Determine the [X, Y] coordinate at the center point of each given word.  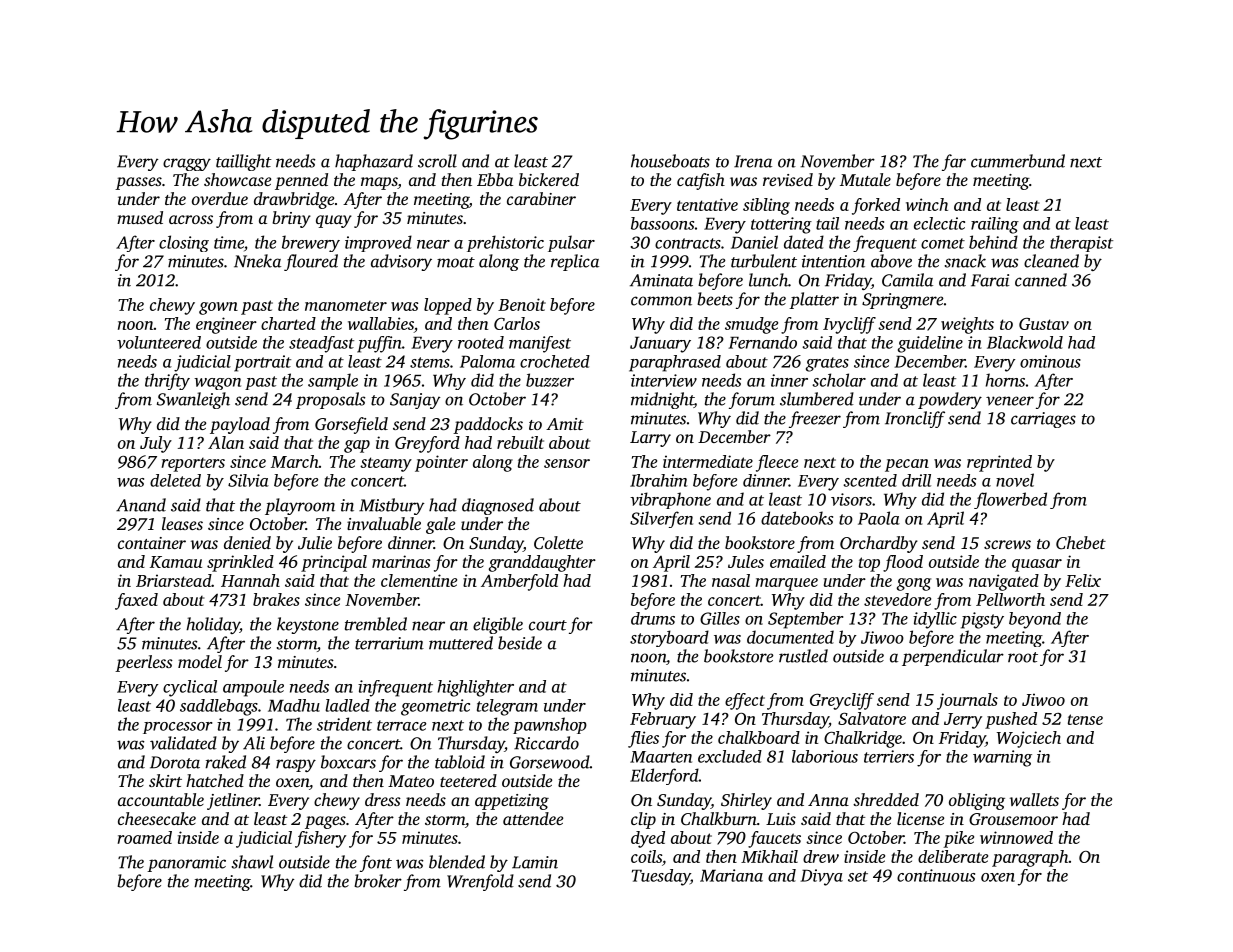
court [548, 625]
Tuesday [661, 877]
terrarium [389, 643]
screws [1007, 544]
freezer [815, 419]
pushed [1011, 720]
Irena [753, 161]
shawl [252, 862]
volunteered [159, 342]
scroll [437, 161]
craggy [187, 164]
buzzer [550, 380]
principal [334, 563]
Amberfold [519, 582]
